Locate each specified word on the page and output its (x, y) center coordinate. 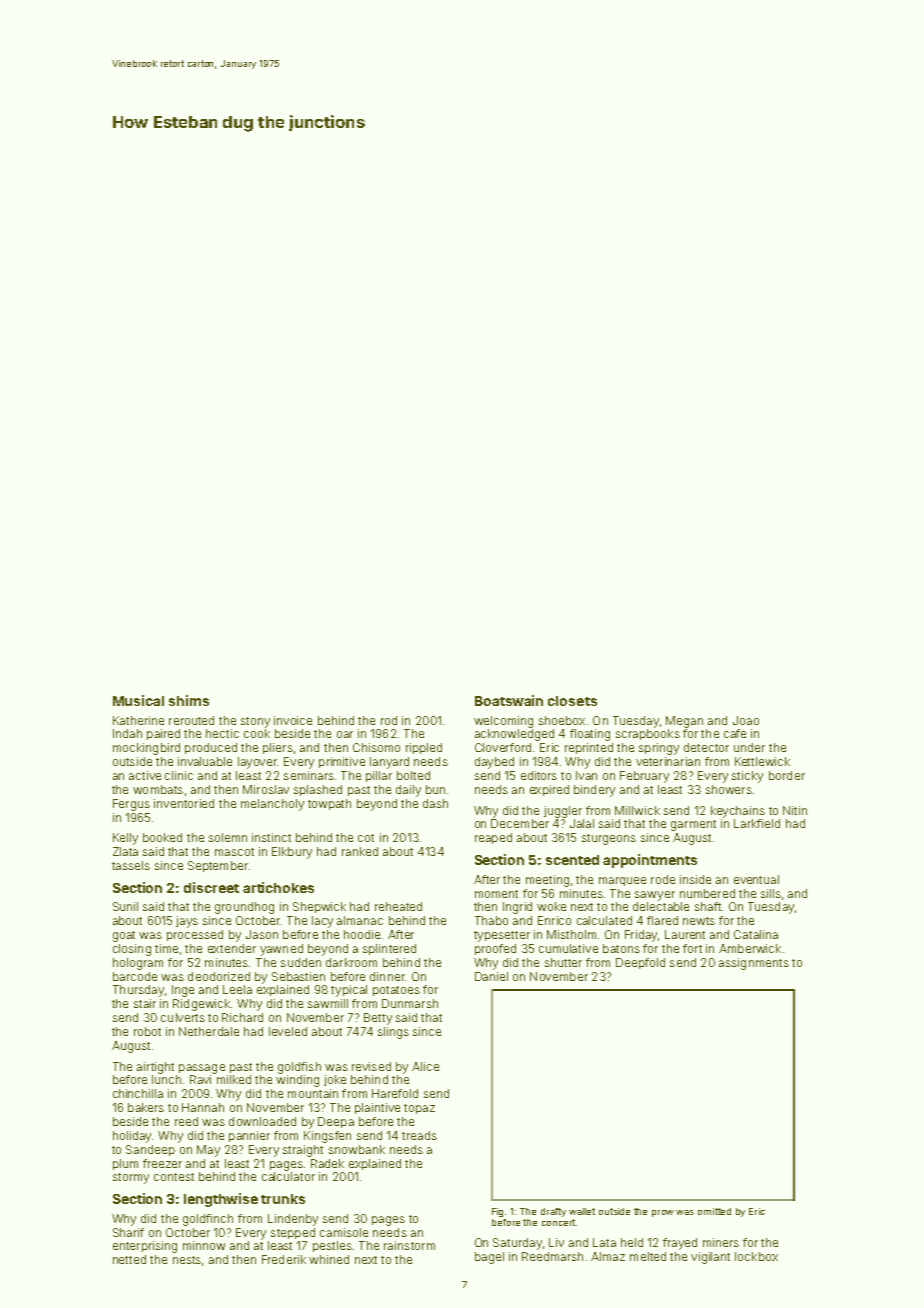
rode (663, 879)
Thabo (491, 920)
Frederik (284, 1259)
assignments (754, 964)
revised (371, 1066)
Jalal (582, 823)
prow (663, 1213)
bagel (489, 1258)
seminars (309, 775)
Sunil (125, 906)
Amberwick (750, 948)
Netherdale (209, 1031)
